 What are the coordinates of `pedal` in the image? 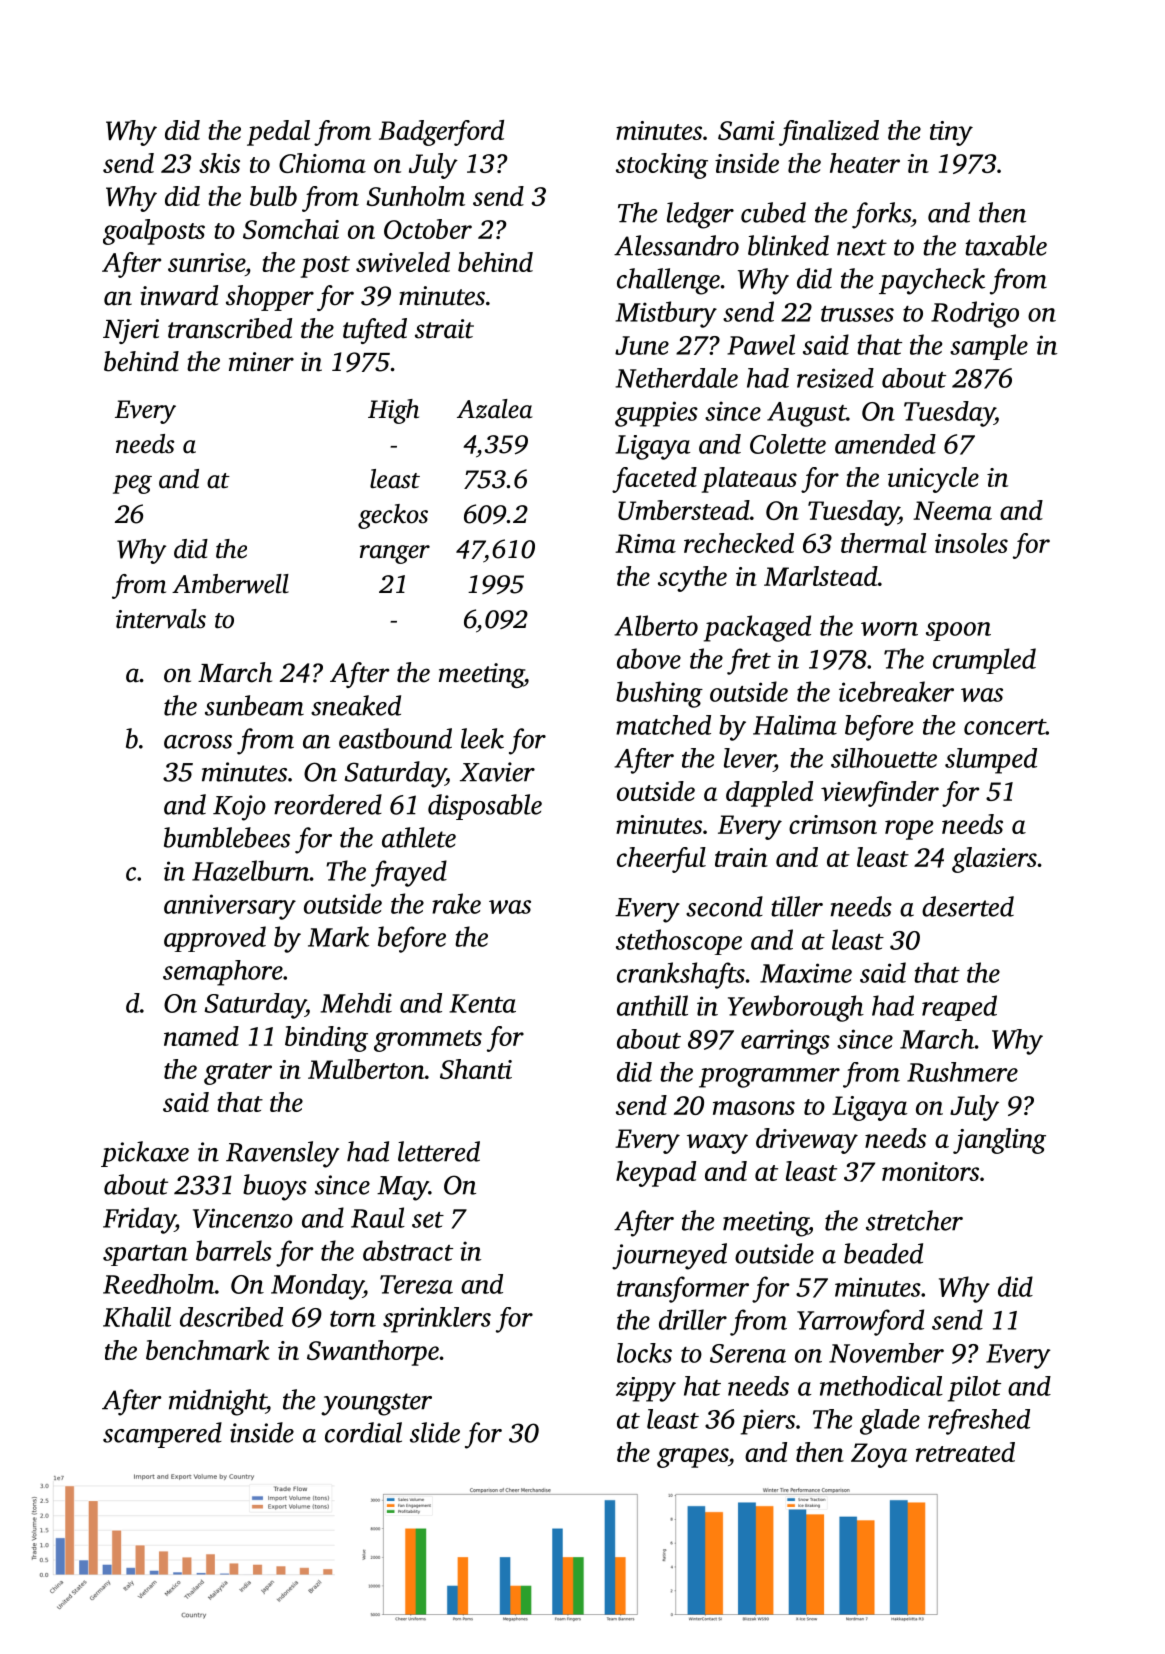 It's located at (278, 133).
